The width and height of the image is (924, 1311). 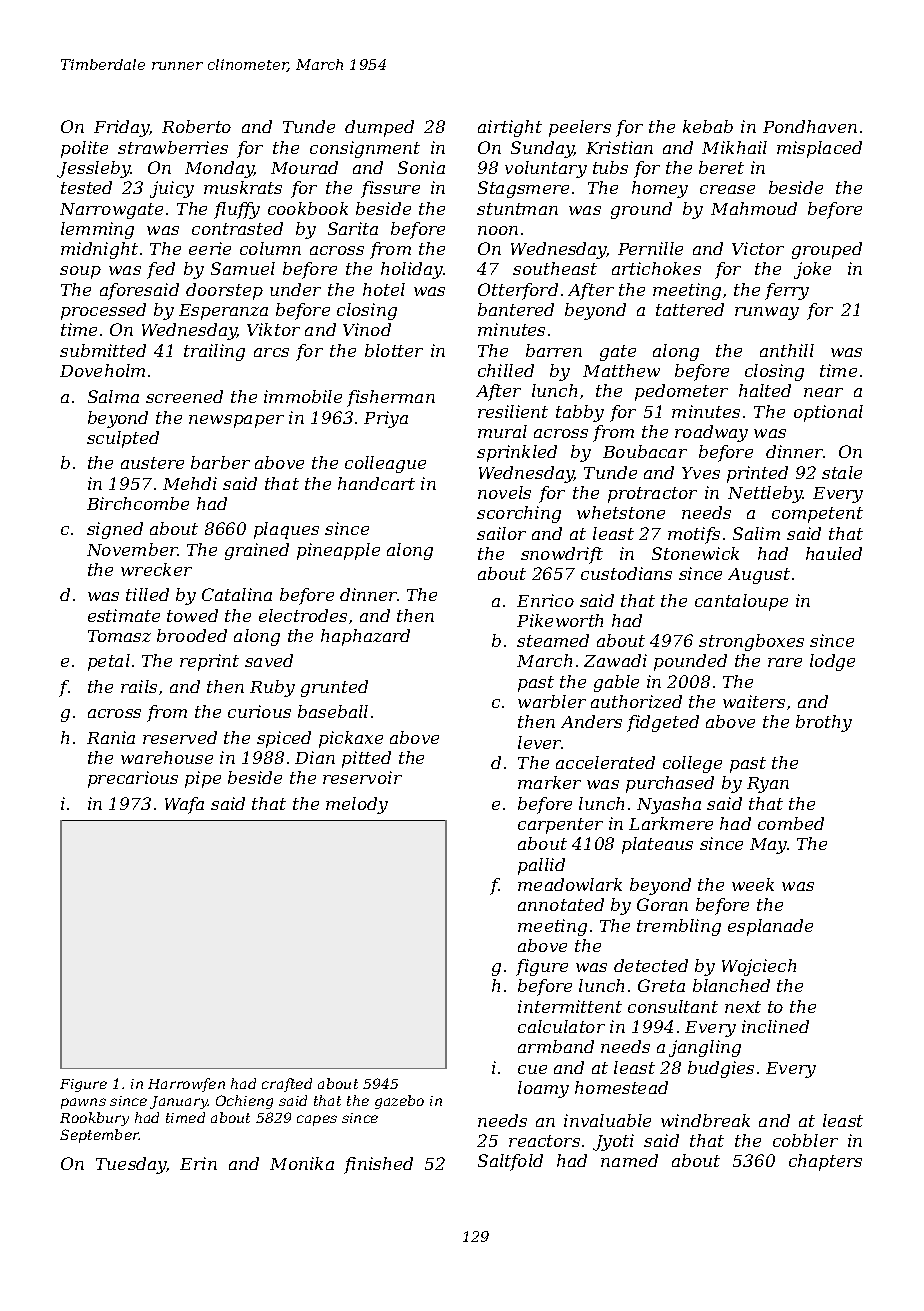 I want to click on finished, so click(x=378, y=1165).
